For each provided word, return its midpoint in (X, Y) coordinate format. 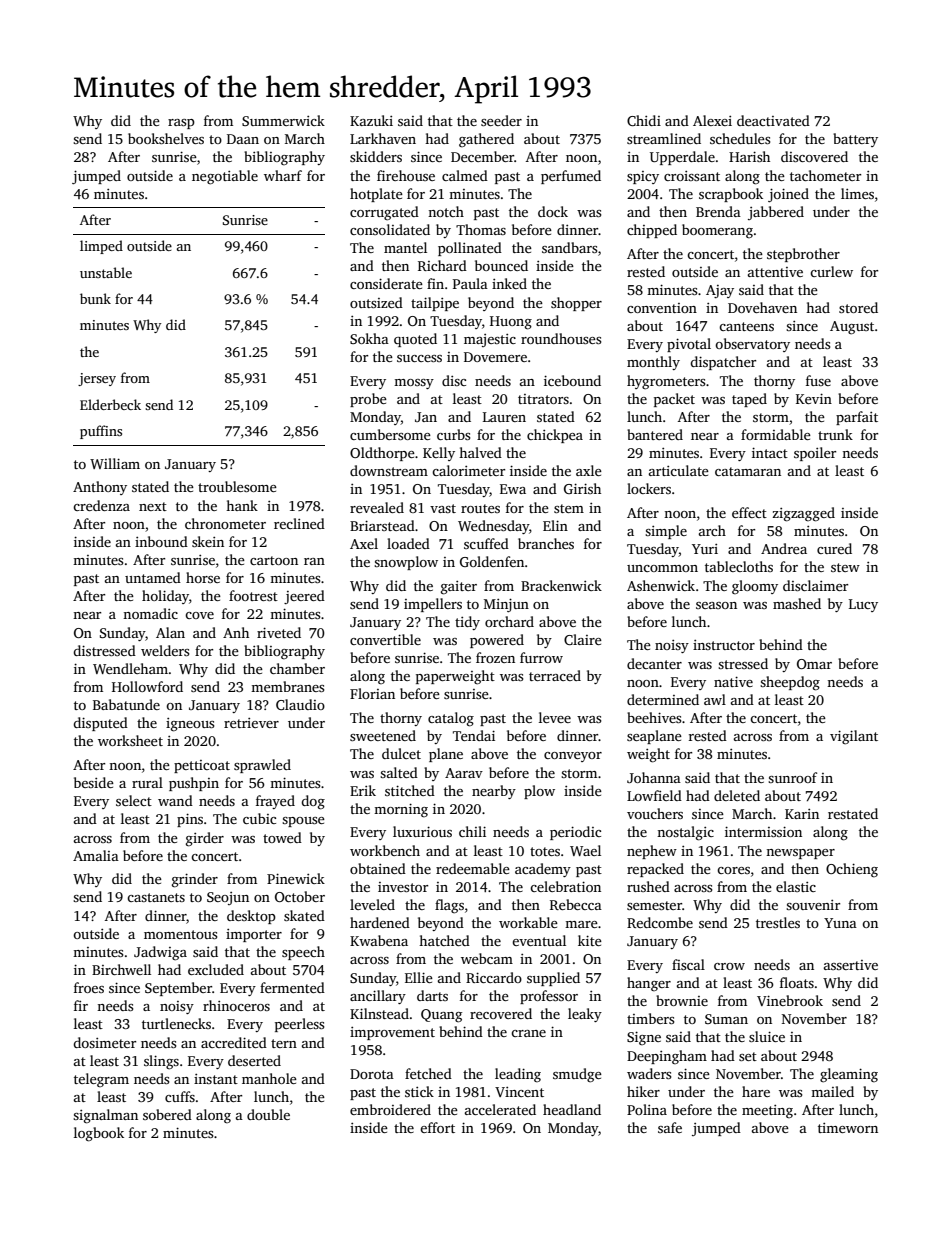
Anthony (100, 488)
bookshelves (166, 138)
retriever (251, 723)
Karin (802, 814)
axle (589, 470)
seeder (501, 120)
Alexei (712, 120)
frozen (495, 657)
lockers (649, 488)
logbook (99, 1134)
